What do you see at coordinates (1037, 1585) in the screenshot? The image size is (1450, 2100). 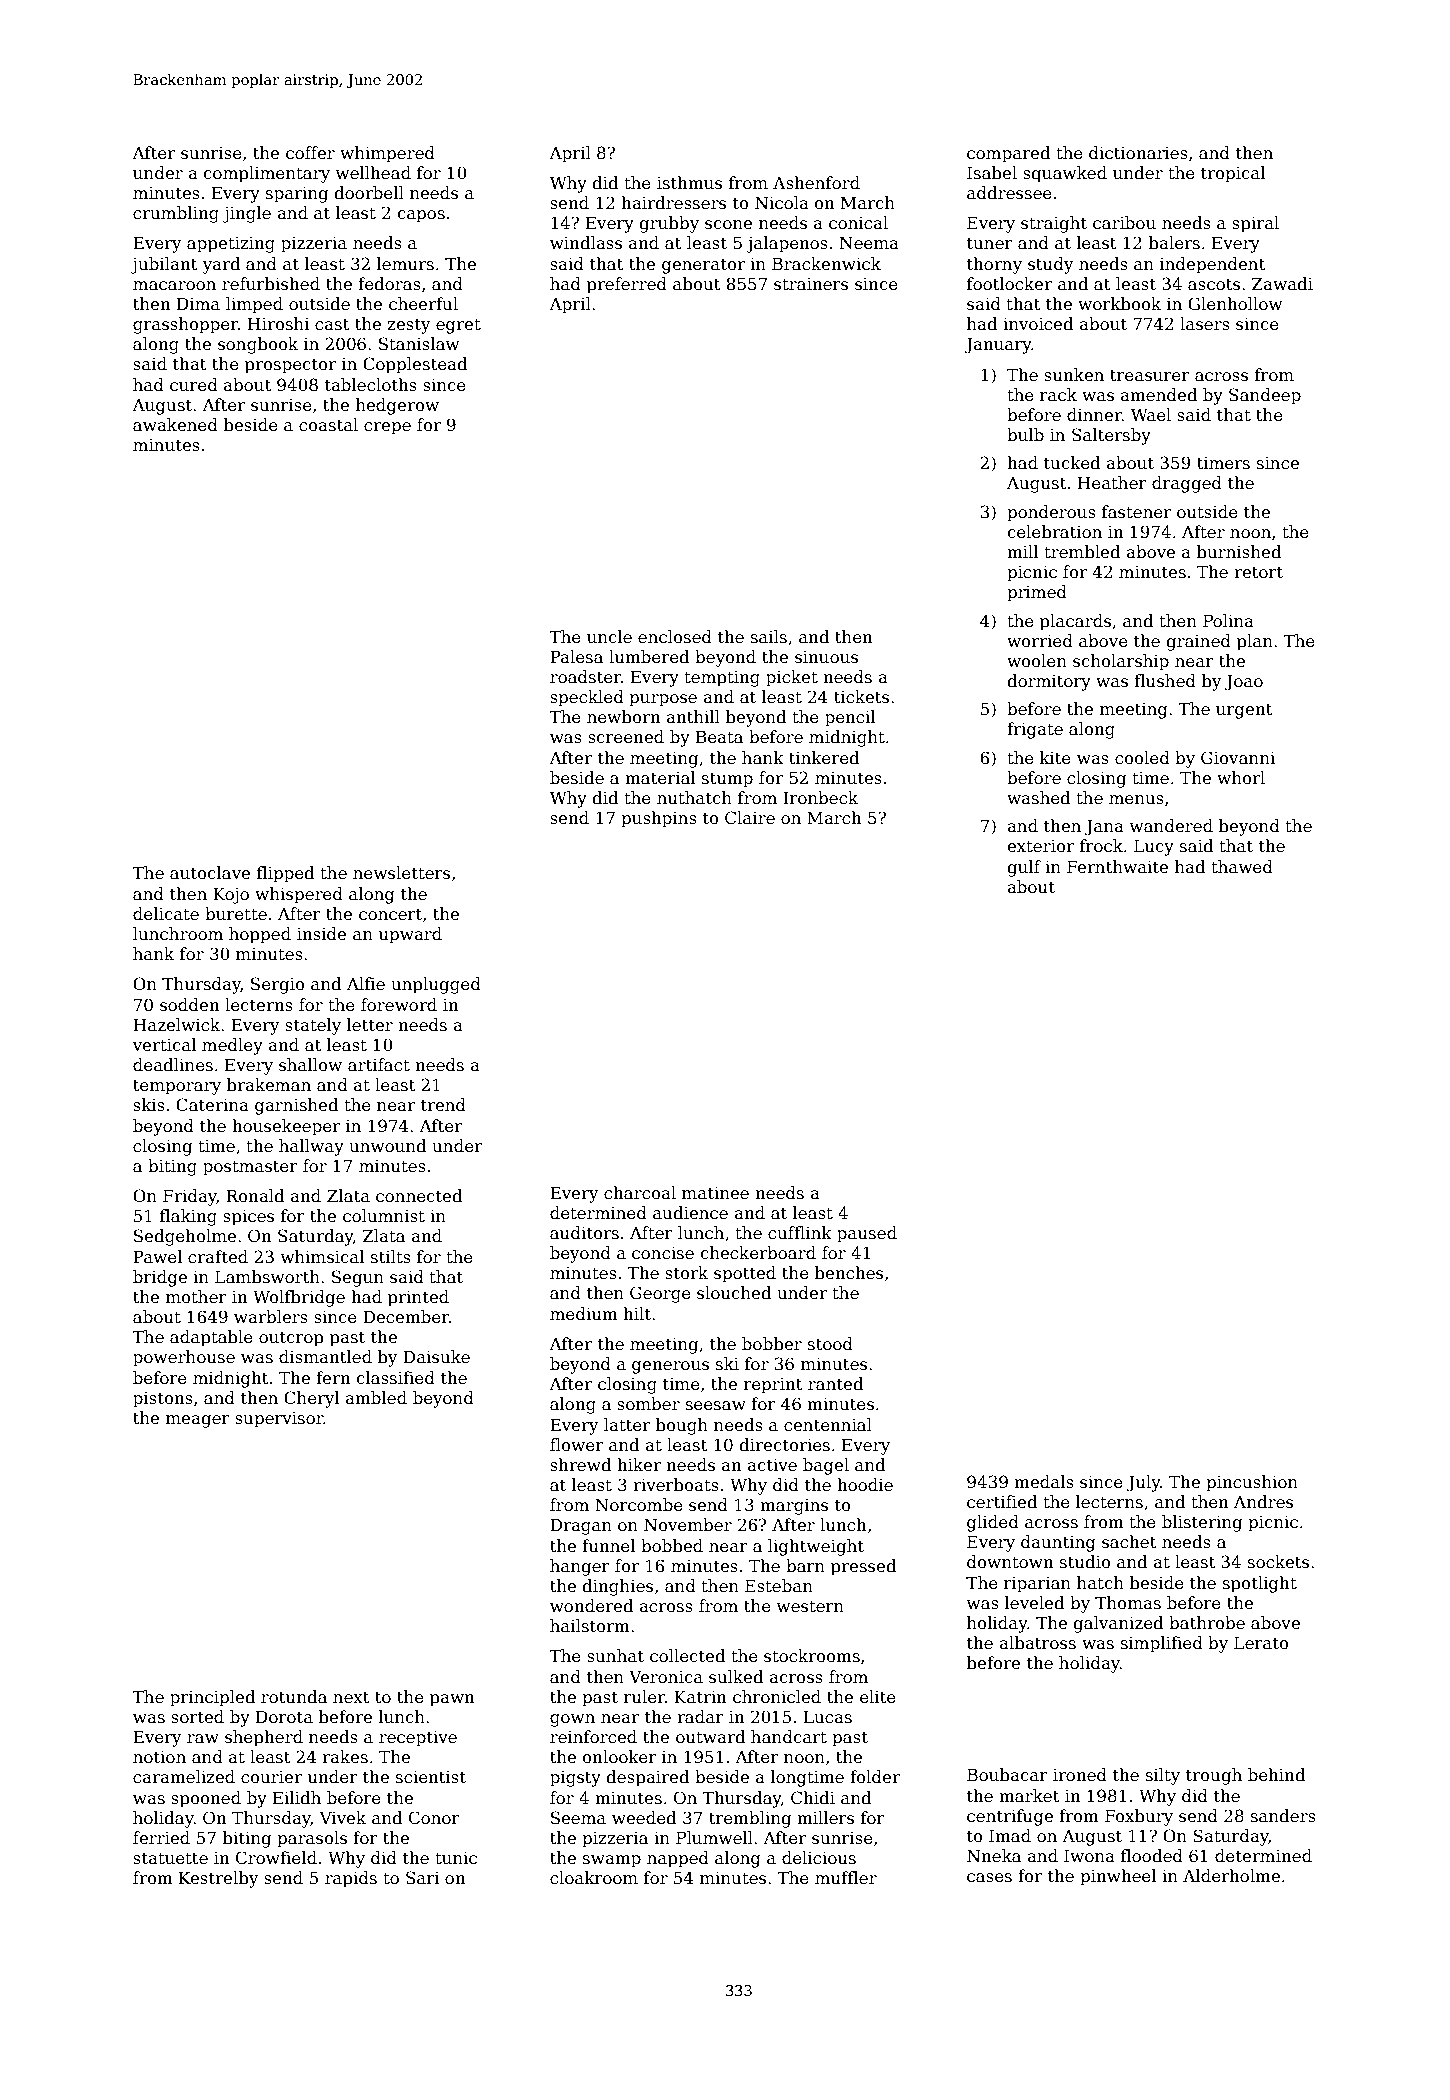 I see `riparian` at bounding box center [1037, 1585].
